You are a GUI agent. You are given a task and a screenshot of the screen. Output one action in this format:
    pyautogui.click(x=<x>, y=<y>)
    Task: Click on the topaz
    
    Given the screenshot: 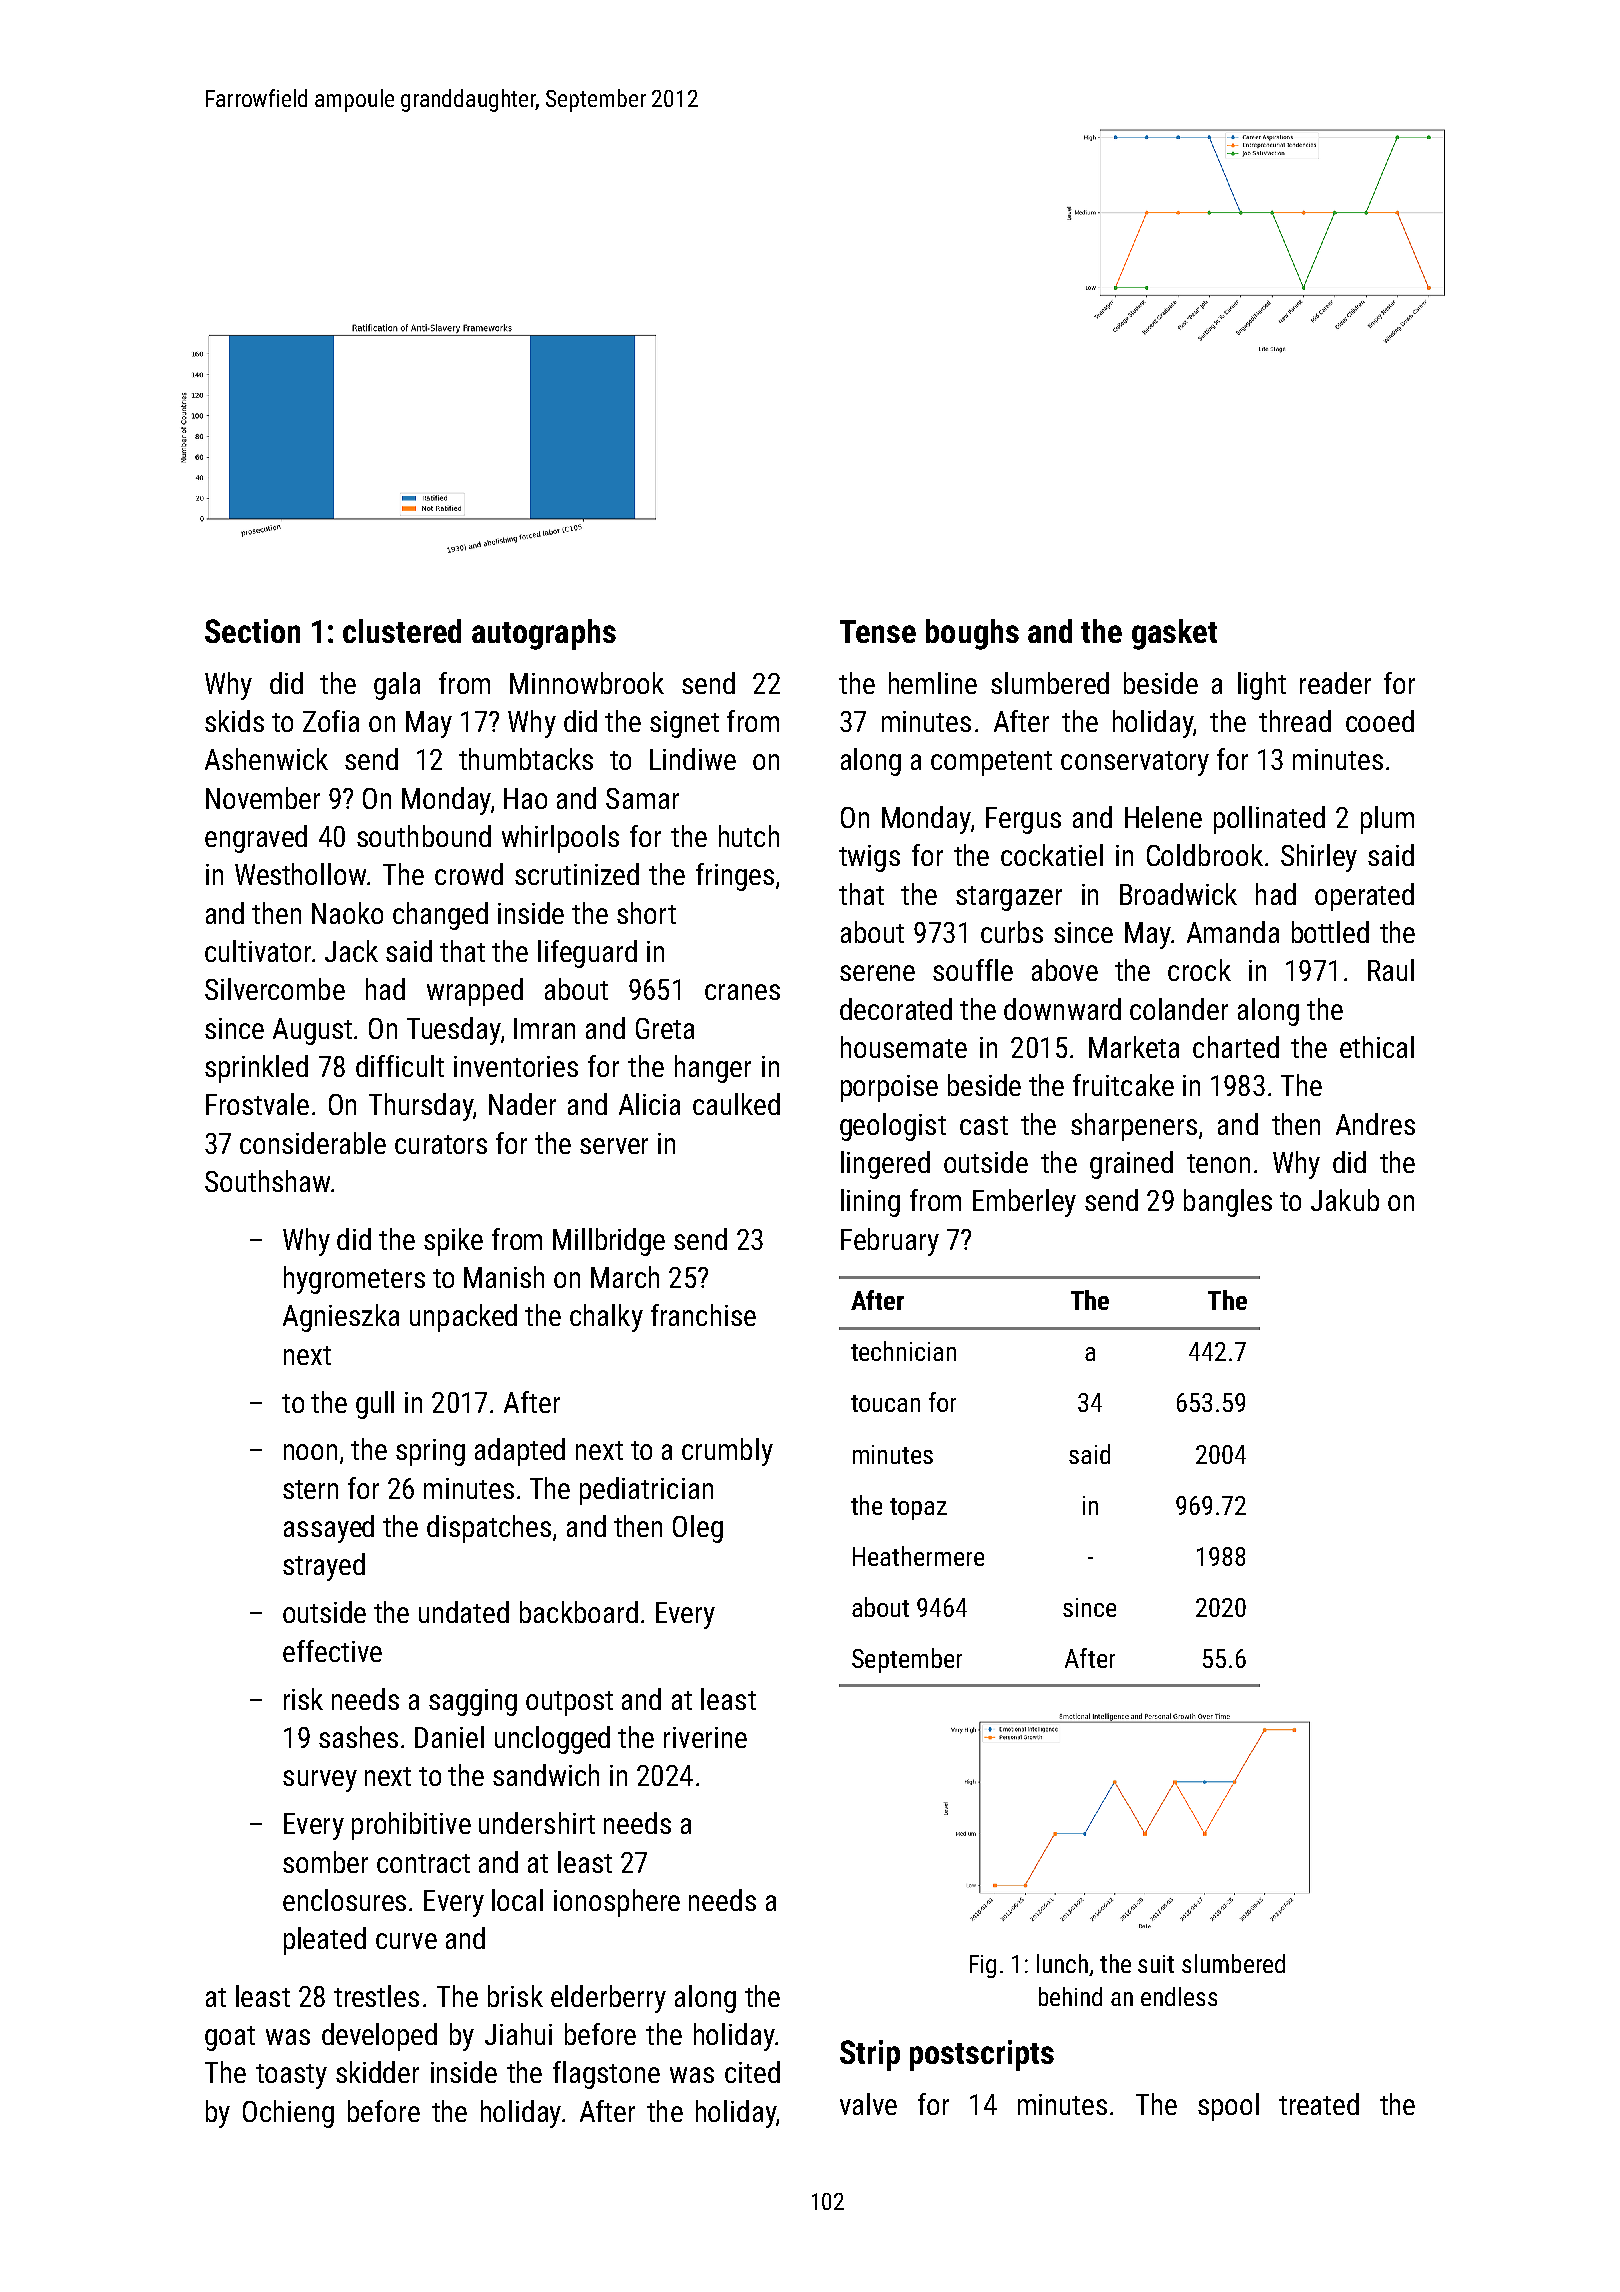 What is the action you would take?
    pyautogui.click(x=918, y=1509)
